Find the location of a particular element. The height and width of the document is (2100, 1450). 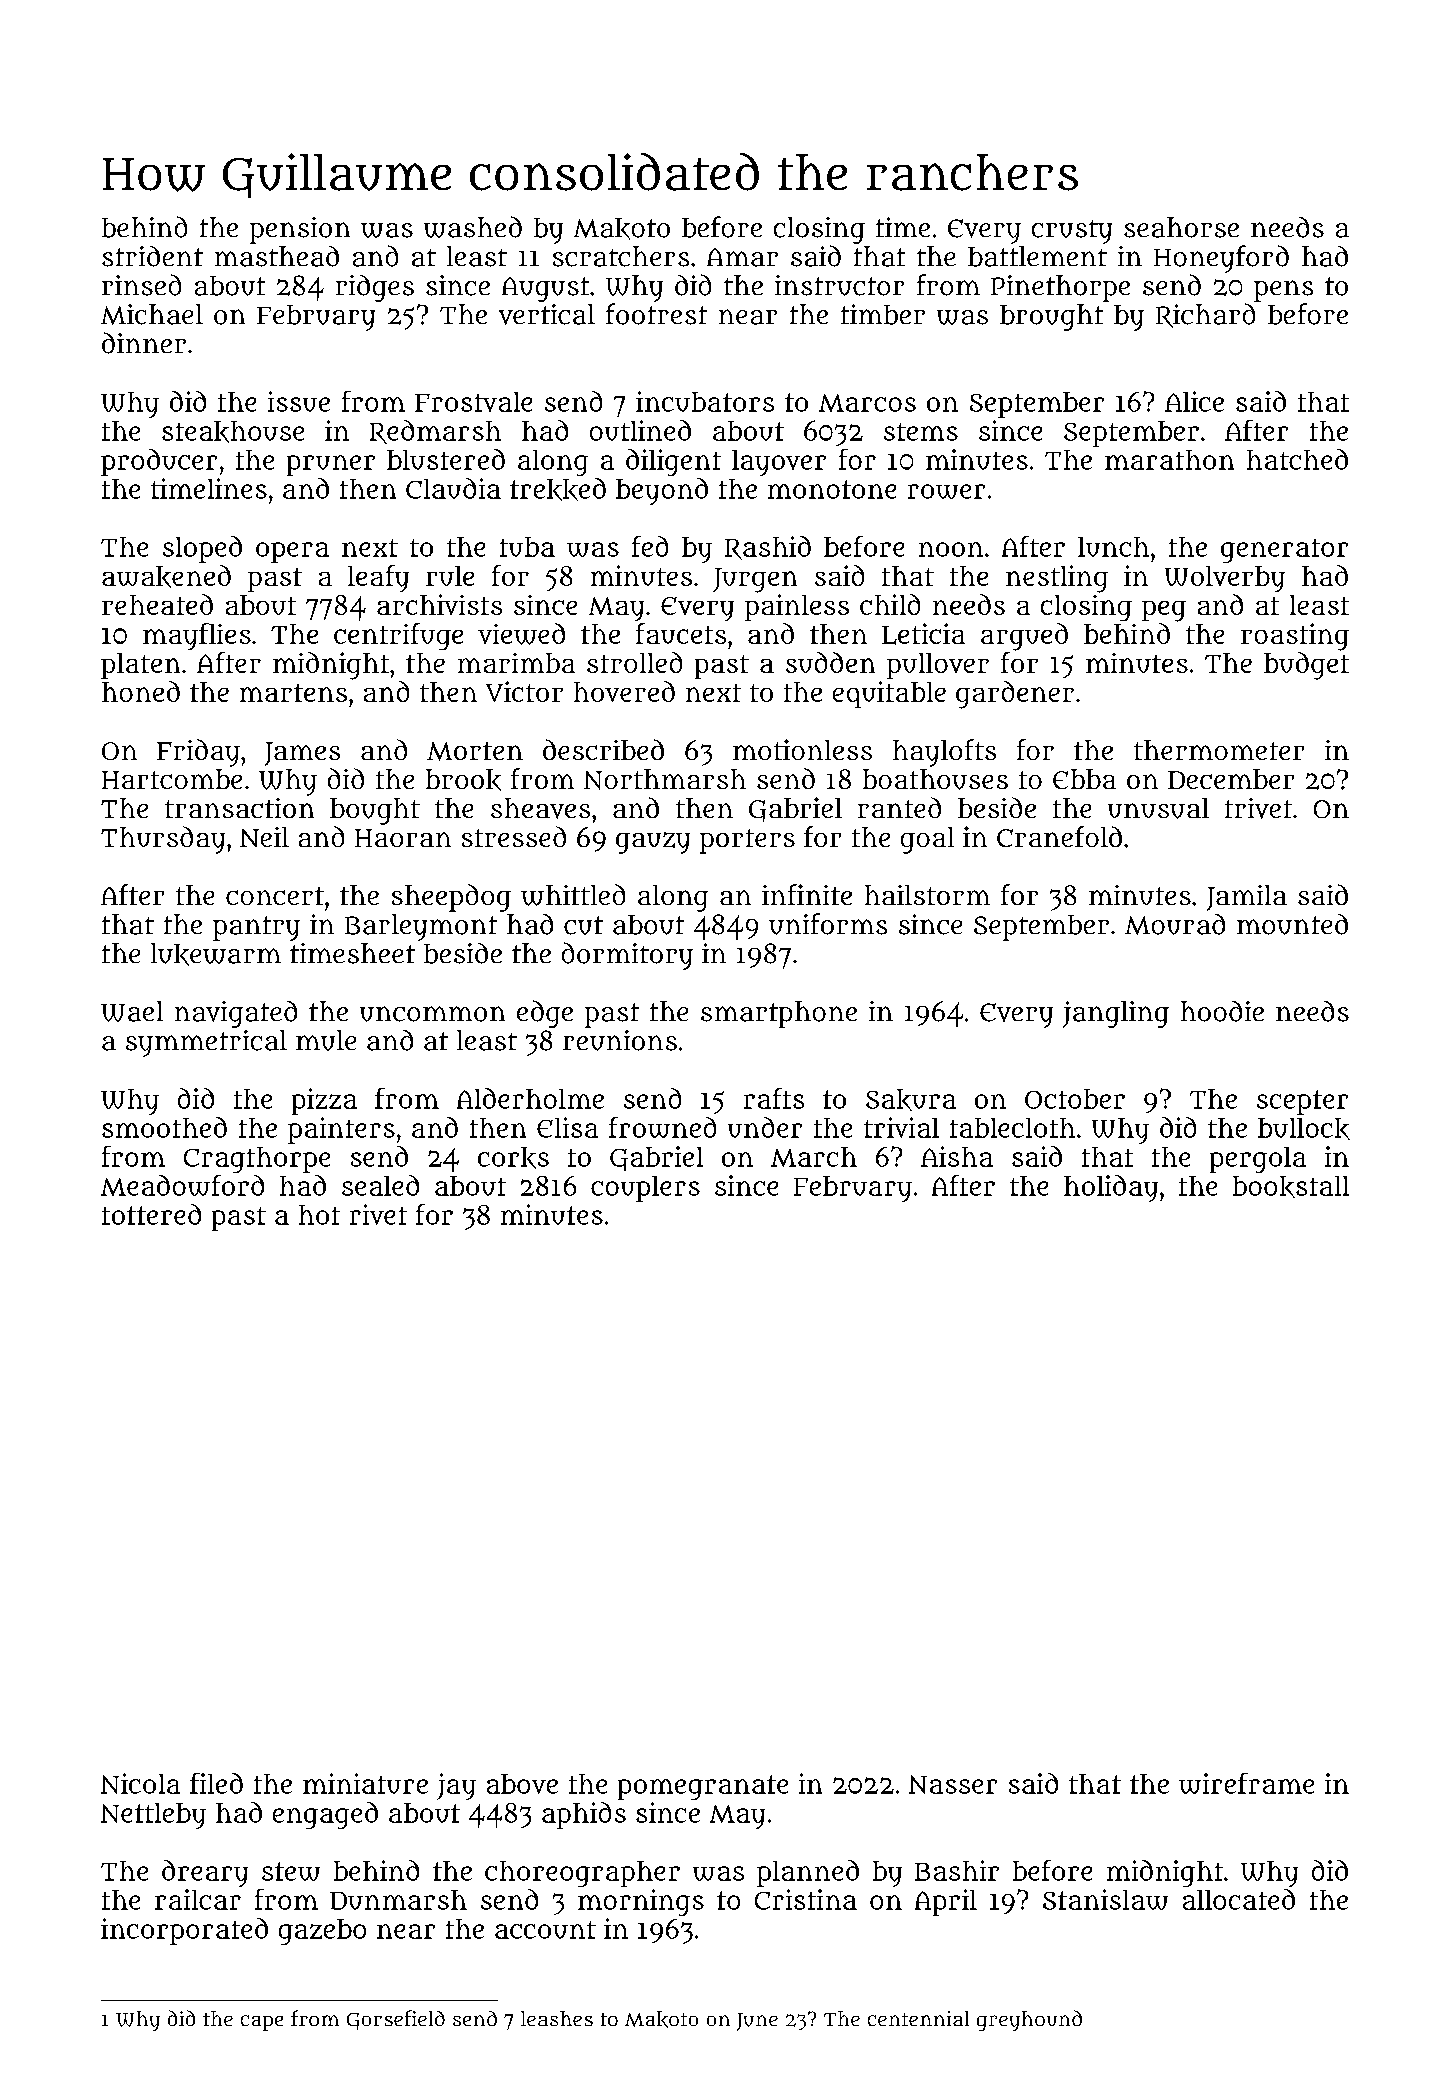

timber is located at coordinates (883, 314).
